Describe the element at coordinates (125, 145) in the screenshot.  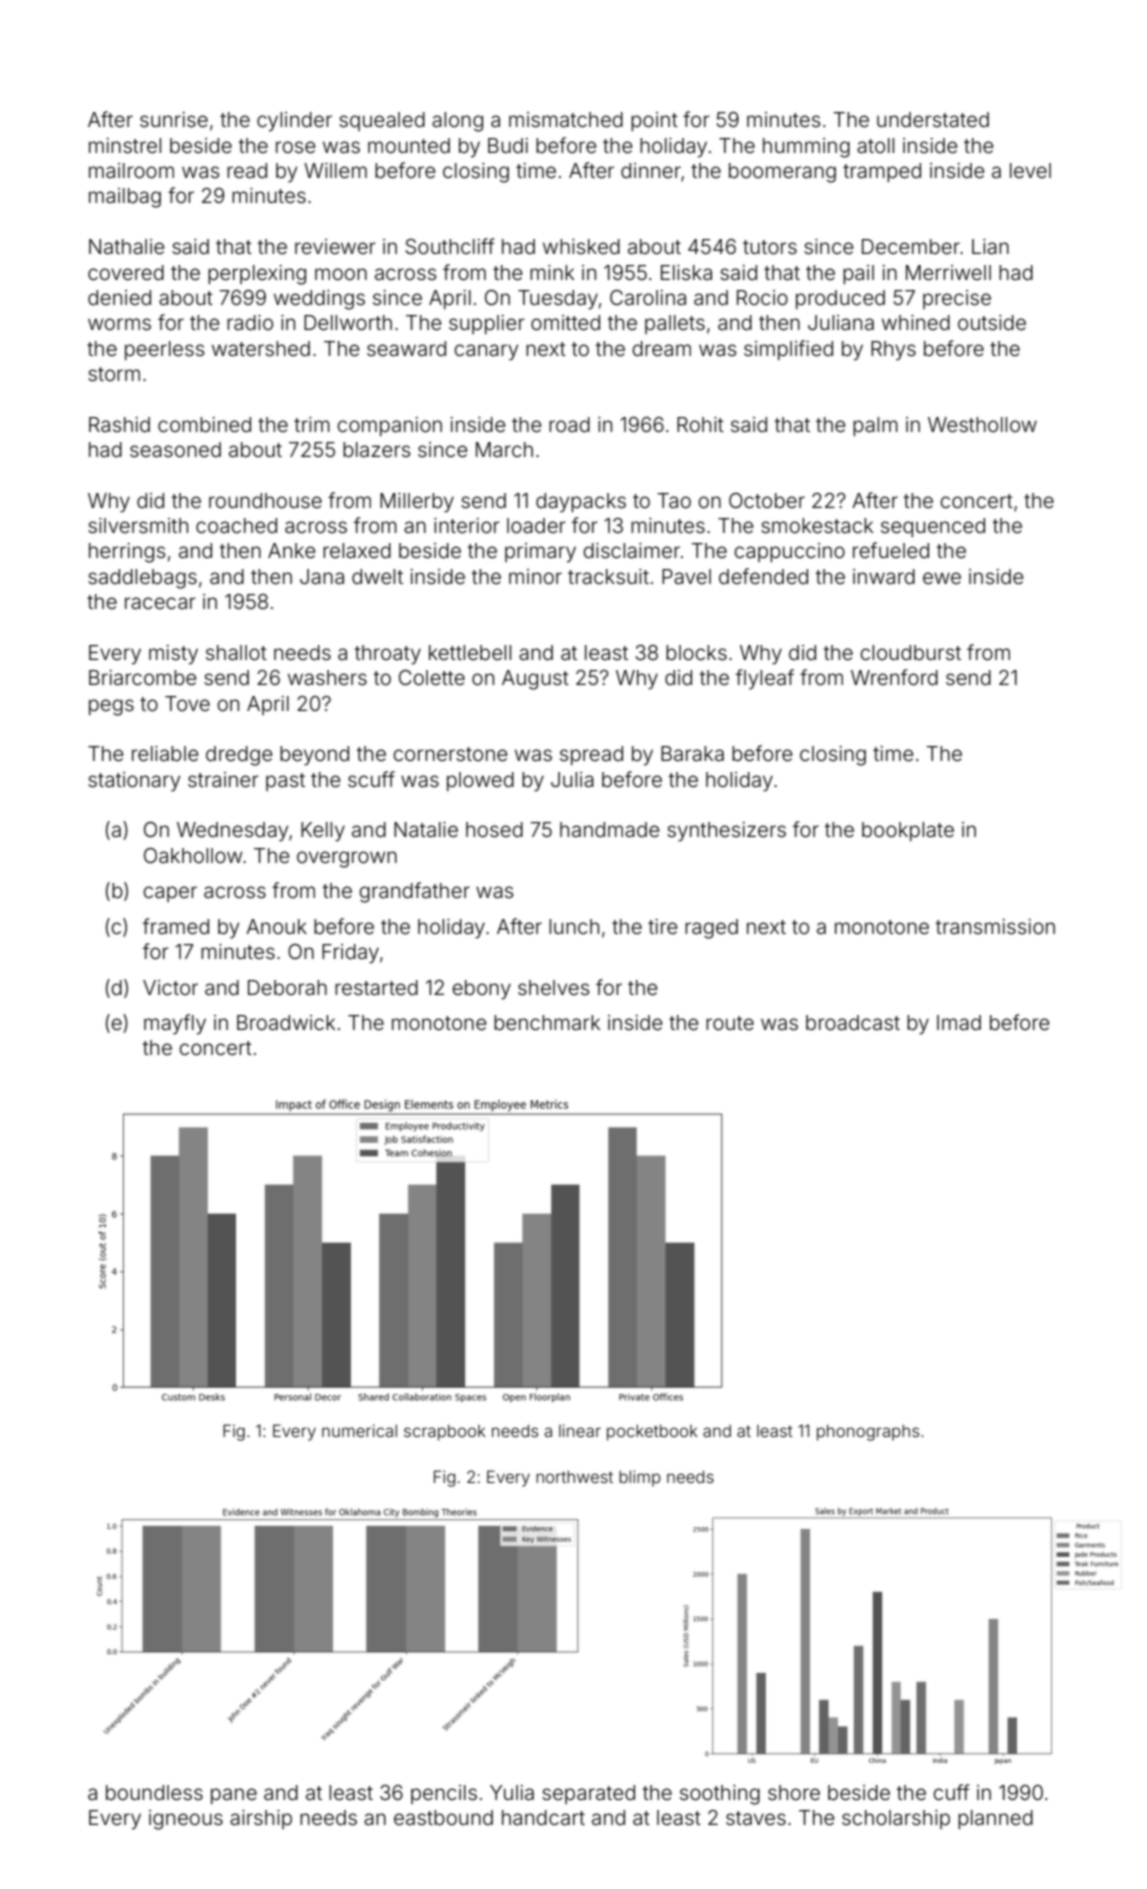
I see `minstrel` at that location.
